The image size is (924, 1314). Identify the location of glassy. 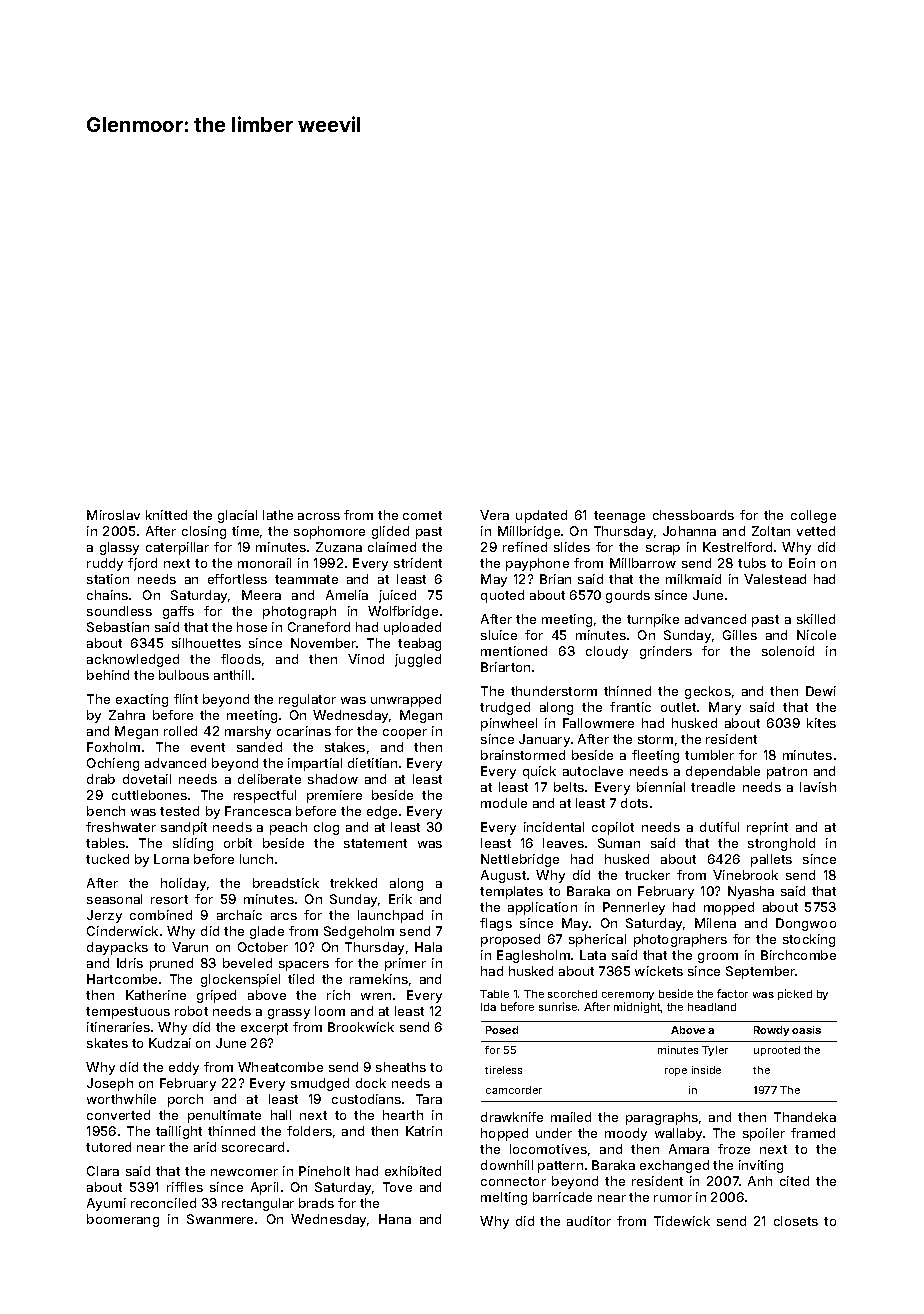
(119, 548).
